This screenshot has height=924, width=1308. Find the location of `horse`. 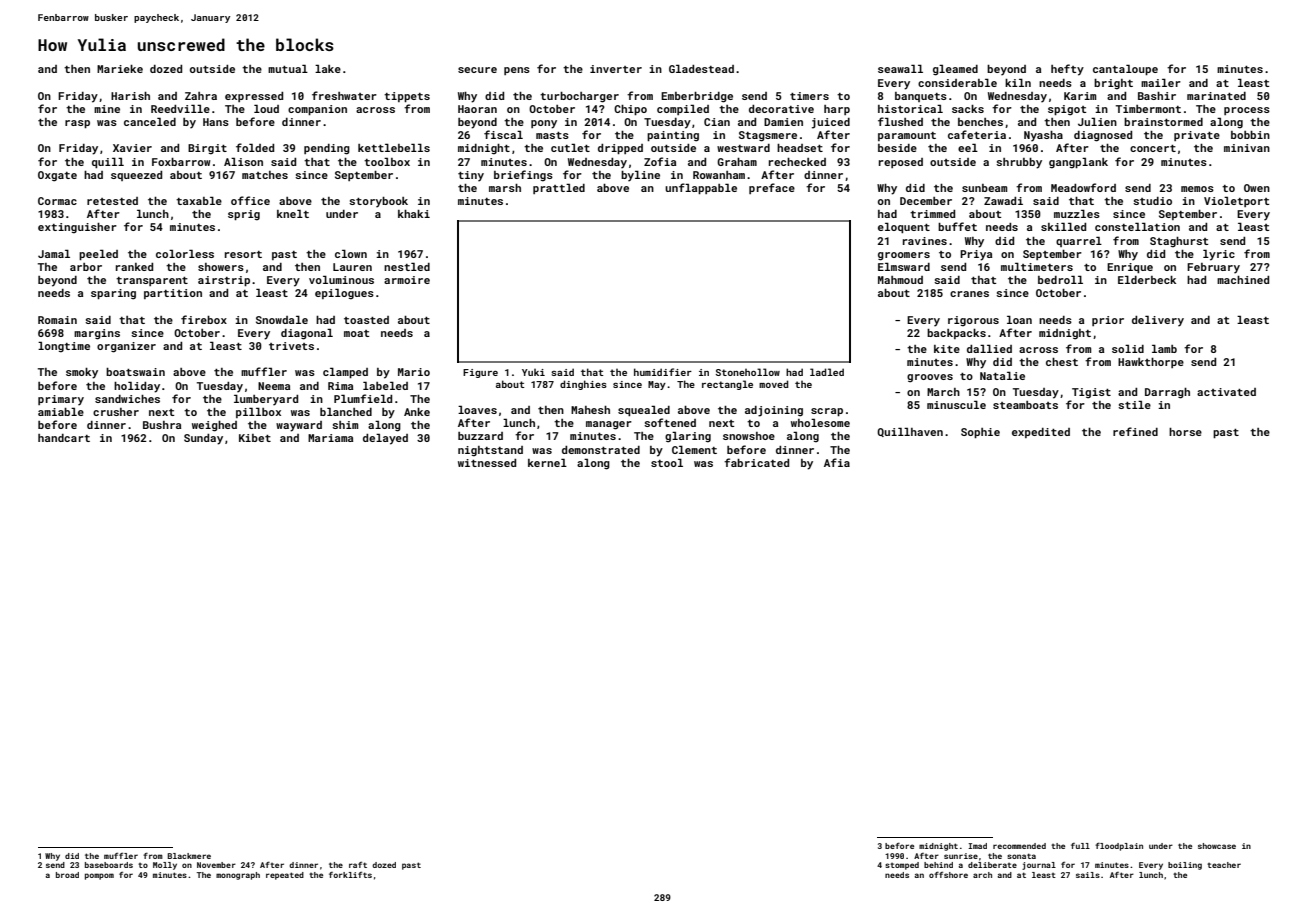

horse is located at coordinates (1185, 432).
